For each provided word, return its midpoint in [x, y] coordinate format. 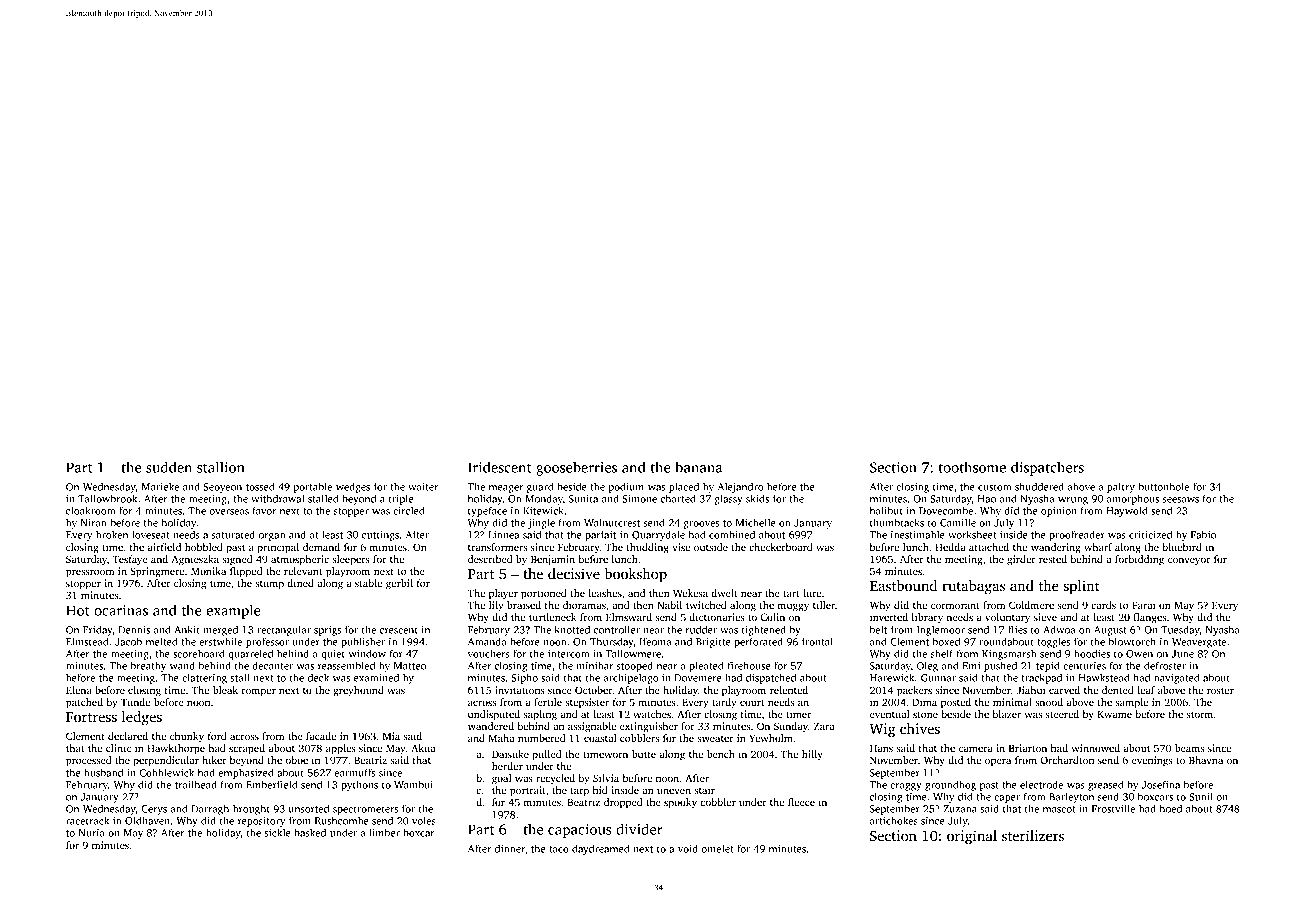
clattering [204, 678]
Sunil [1201, 796]
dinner [510, 848]
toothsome [972, 467]
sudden [169, 467]
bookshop [636, 575]
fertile [548, 702]
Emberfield [272, 784]
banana [698, 467]
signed [237, 560]
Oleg [927, 666]
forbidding [1139, 560]
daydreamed [601, 849]
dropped [623, 803]
